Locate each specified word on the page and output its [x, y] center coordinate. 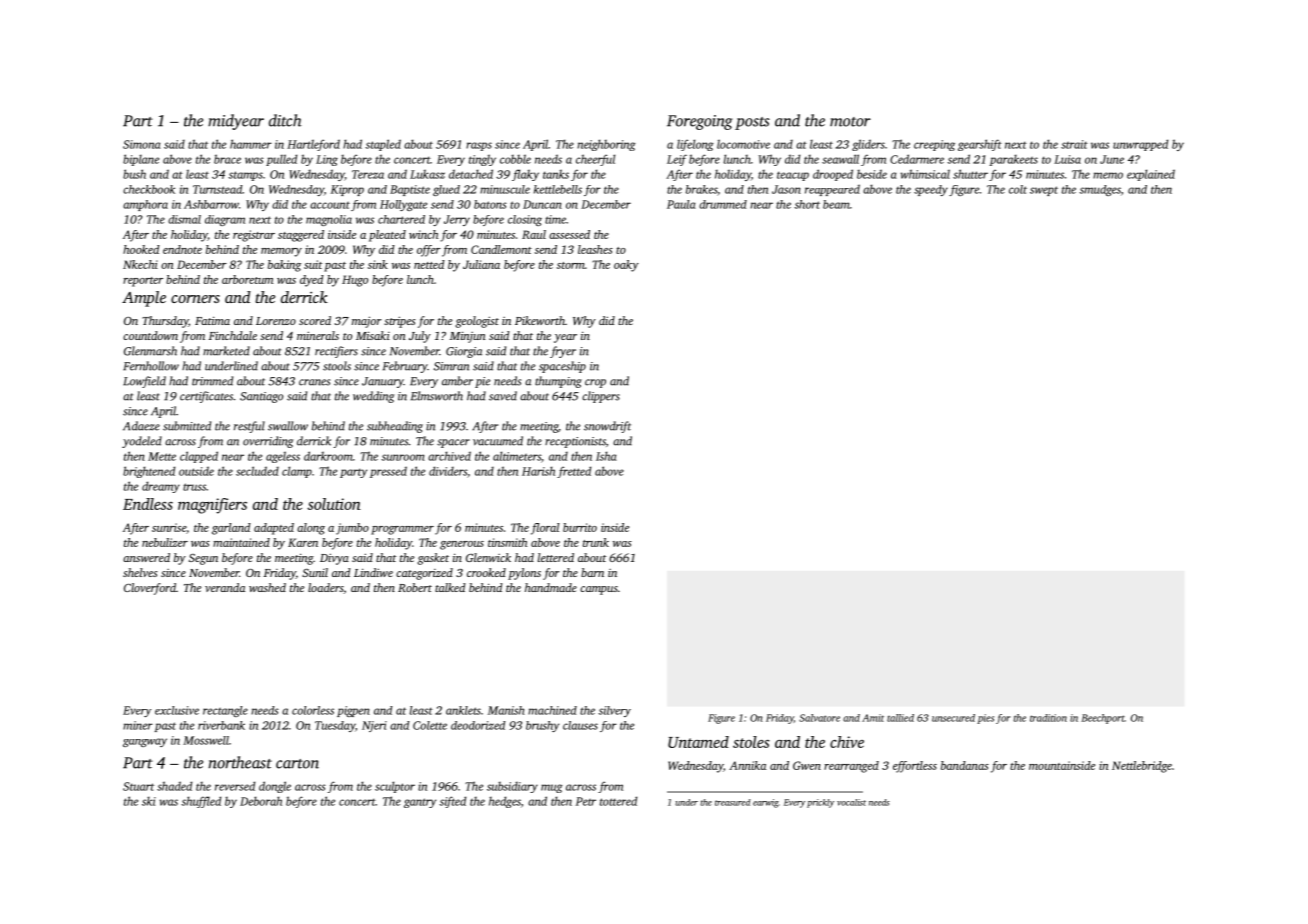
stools [337, 366]
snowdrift [607, 427]
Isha [606, 456]
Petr [586, 801]
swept [1044, 191]
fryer [563, 352]
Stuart [138, 786]
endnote [182, 249]
